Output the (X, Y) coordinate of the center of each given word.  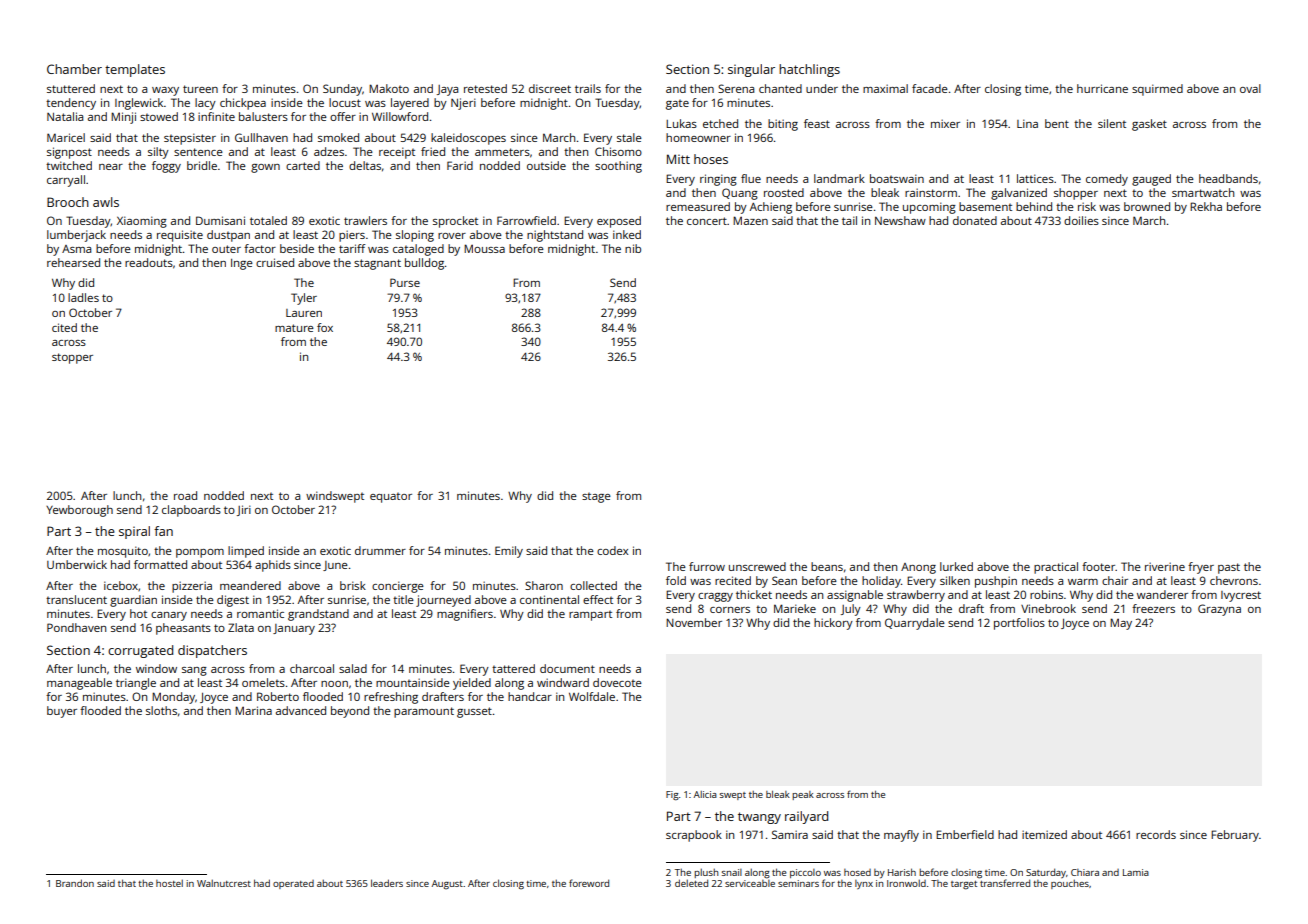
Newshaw (900, 220)
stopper (72, 358)
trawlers (365, 220)
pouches (1070, 884)
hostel (169, 883)
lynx (864, 884)
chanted (780, 88)
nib (633, 248)
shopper (1076, 194)
